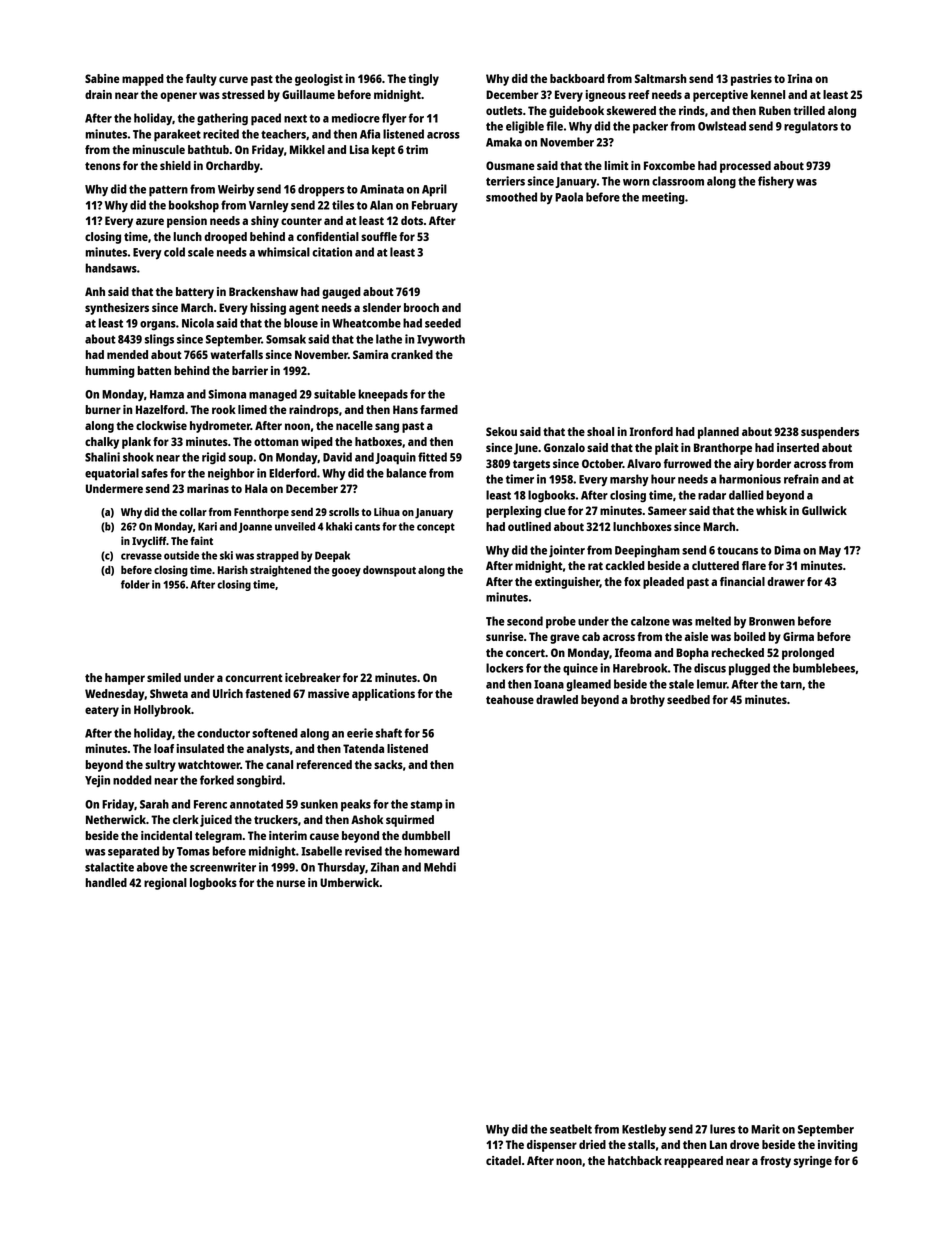 This screenshot has width=952, height=1233. Describe the element at coordinates (503, 1160) in the screenshot. I see `citadel` at that location.
